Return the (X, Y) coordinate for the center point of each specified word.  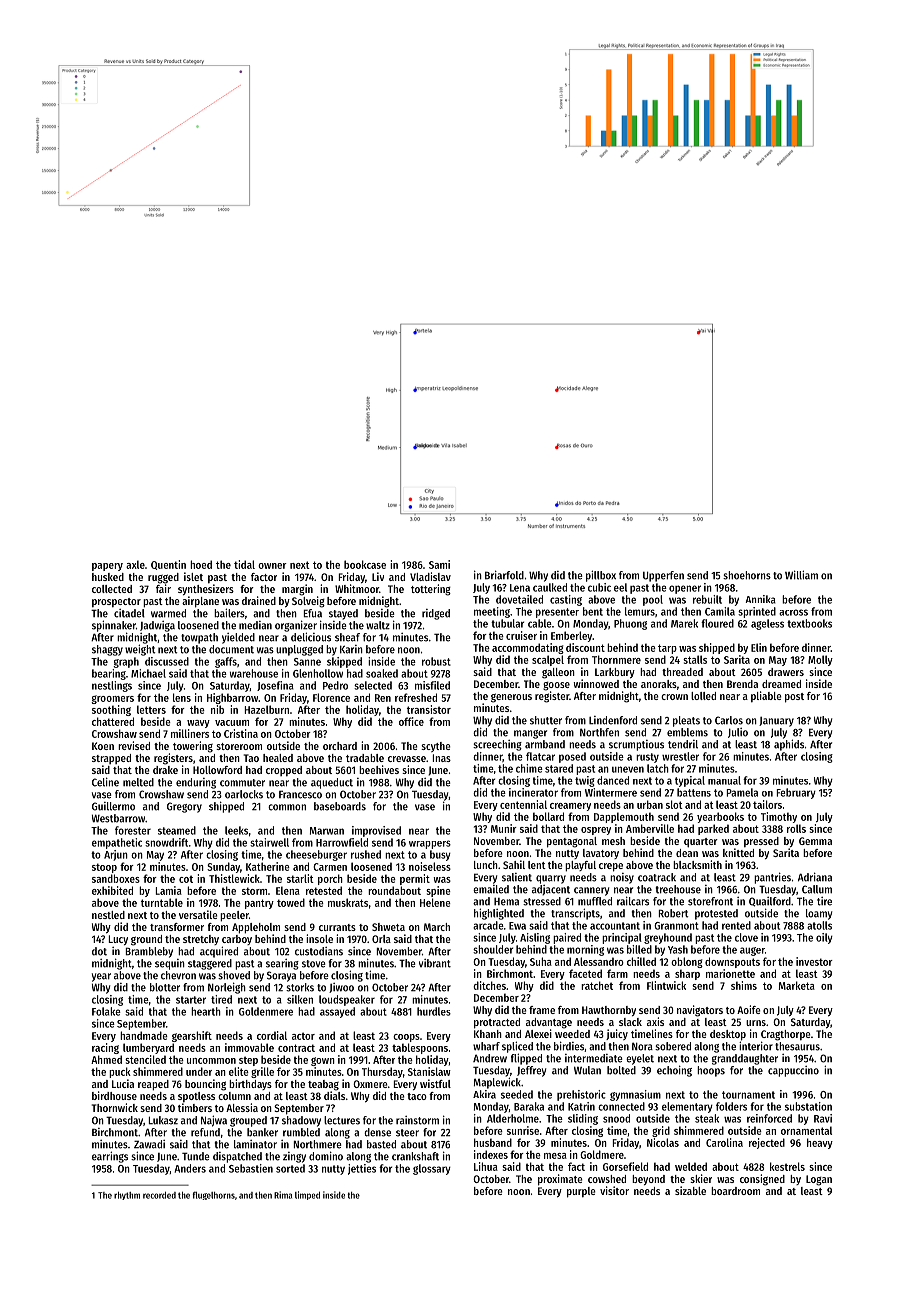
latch (658, 768)
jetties (362, 1169)
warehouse (254, 673)
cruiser (521, 635)
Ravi (823, 1118)
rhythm (127, 1196)
